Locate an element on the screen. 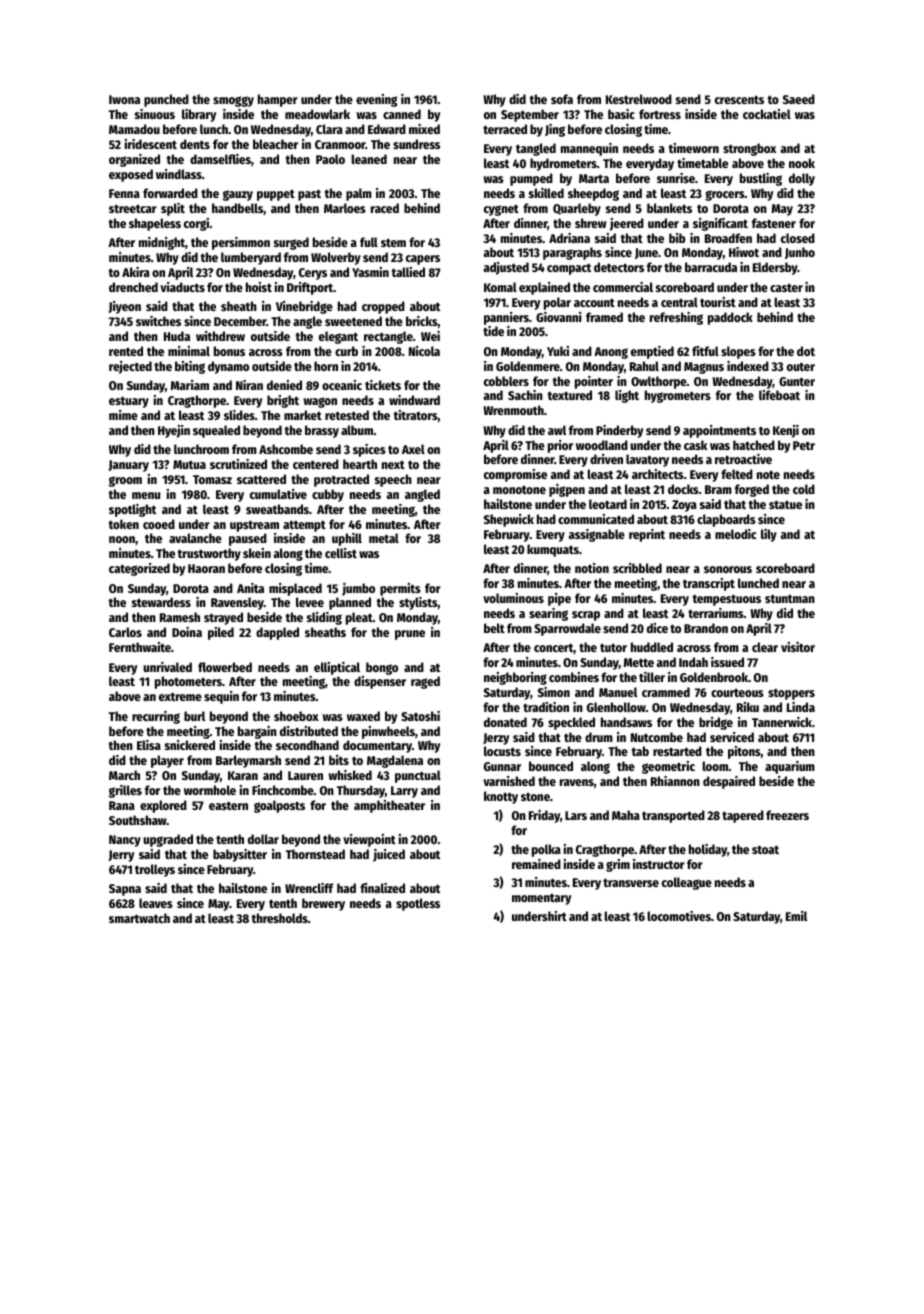  secondhand is located at coordinates (307, 745).
